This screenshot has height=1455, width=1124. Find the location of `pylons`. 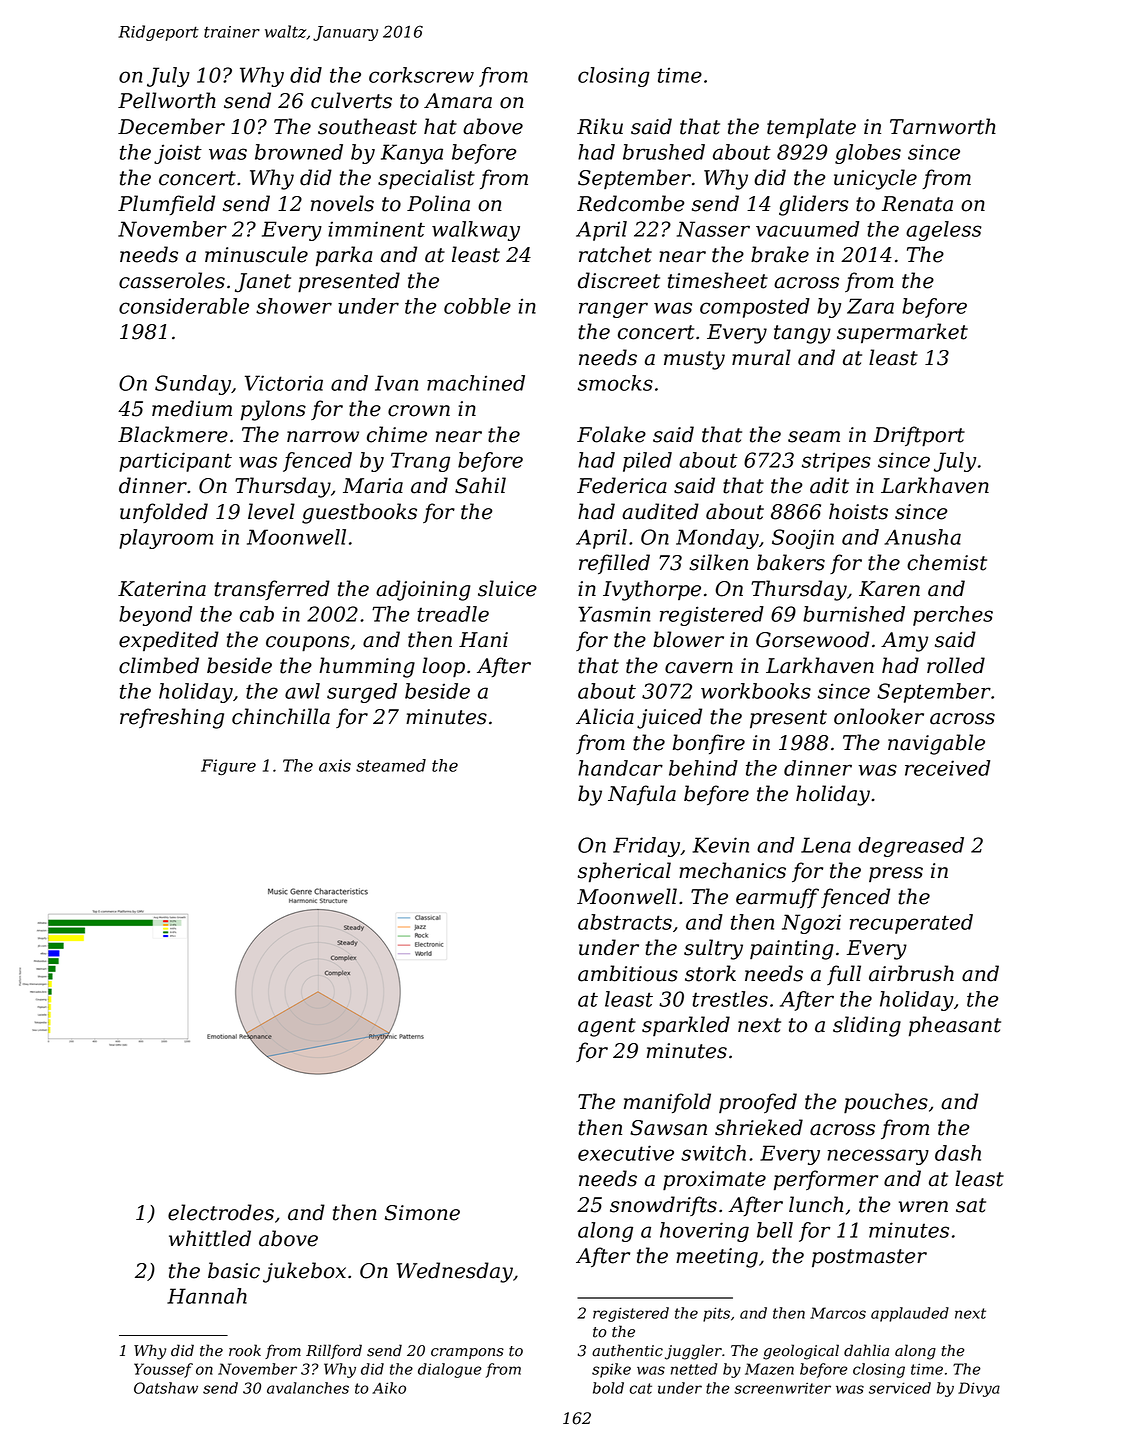

pylons is located at coordinates (273, 410).
